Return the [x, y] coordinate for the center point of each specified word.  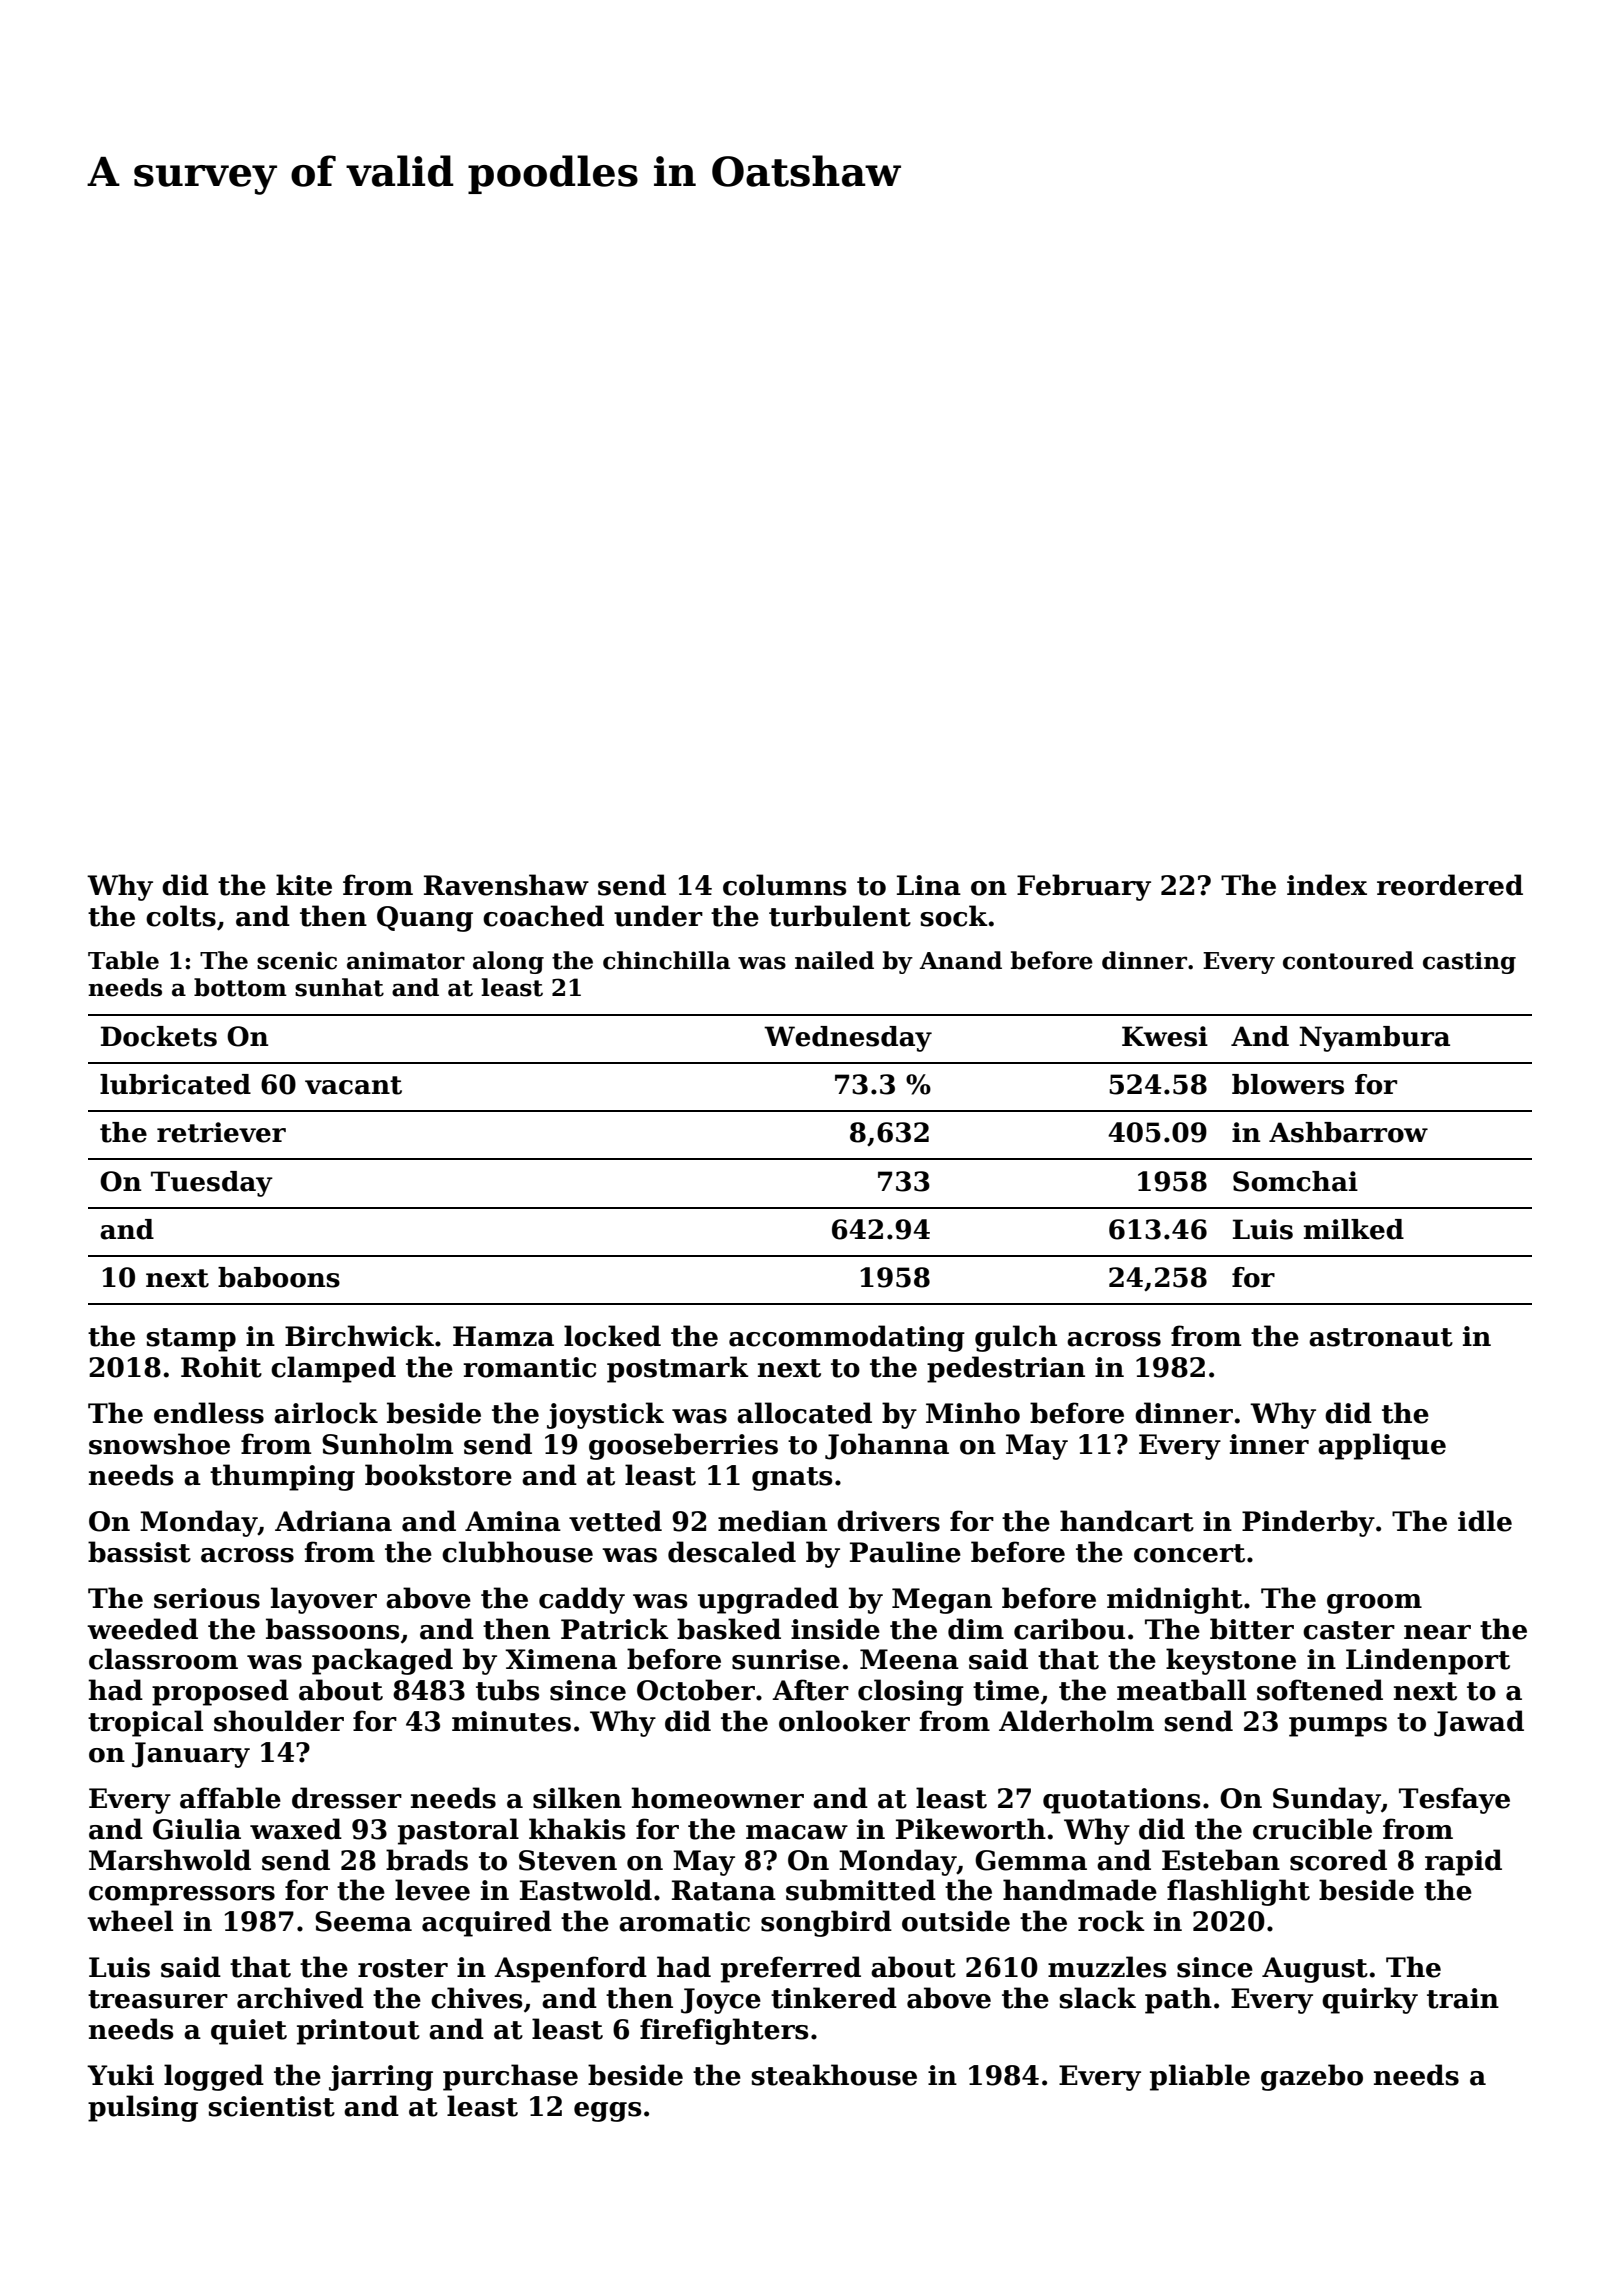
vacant [353, 1085]
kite [304, 885]
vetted [615, 1521]
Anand [960, 960]
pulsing [143, 2108]
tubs [507, 1690]
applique [1382, 1446]
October [696, 1690]
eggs [607, 2112]
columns [784, 885]
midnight [1175, 1600]
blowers [1288, 1084]
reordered [1450, 885]
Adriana [333, 1521]
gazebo [1312, 2077]
